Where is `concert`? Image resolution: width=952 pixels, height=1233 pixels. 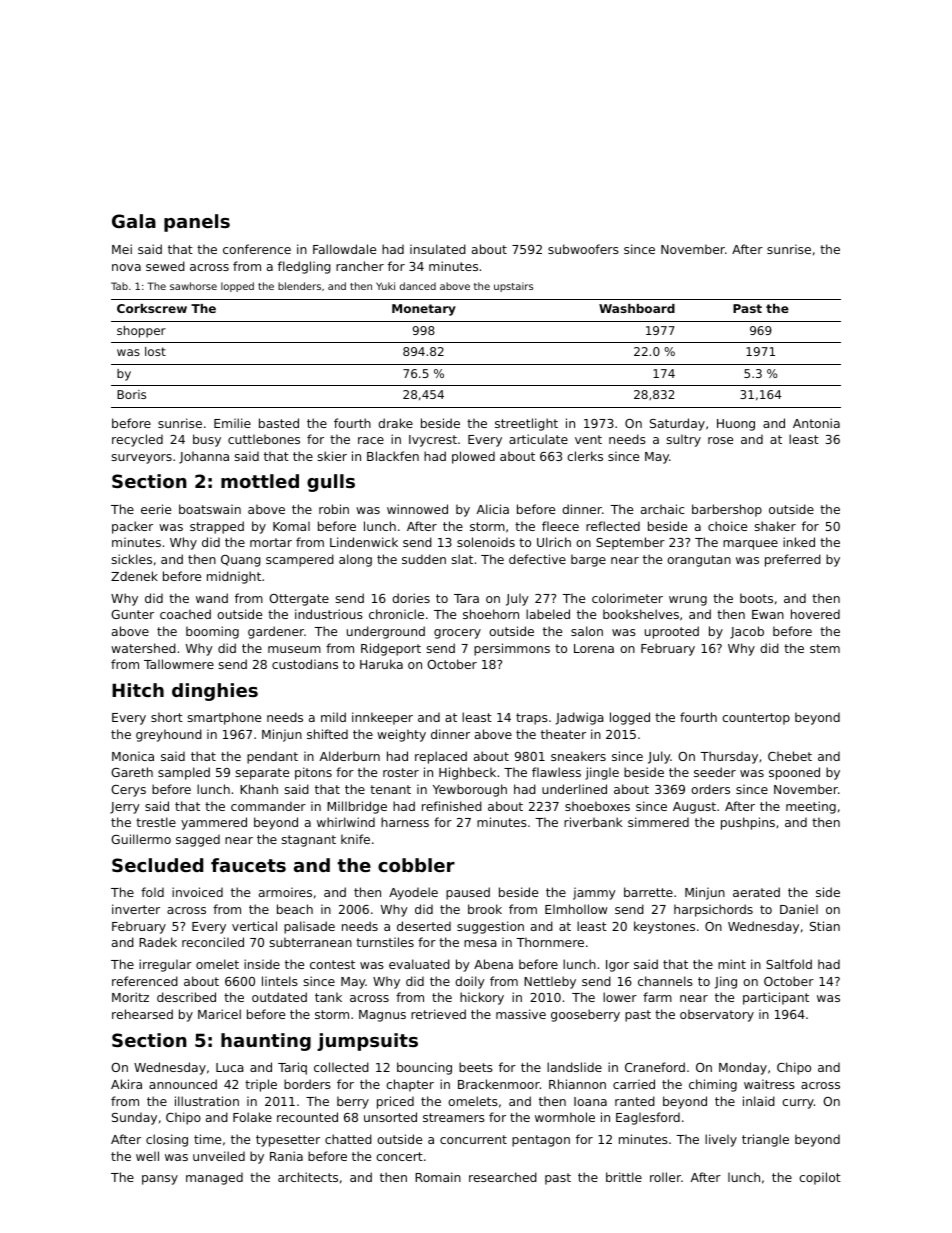
concert is located at coordinates (399, 1156).
